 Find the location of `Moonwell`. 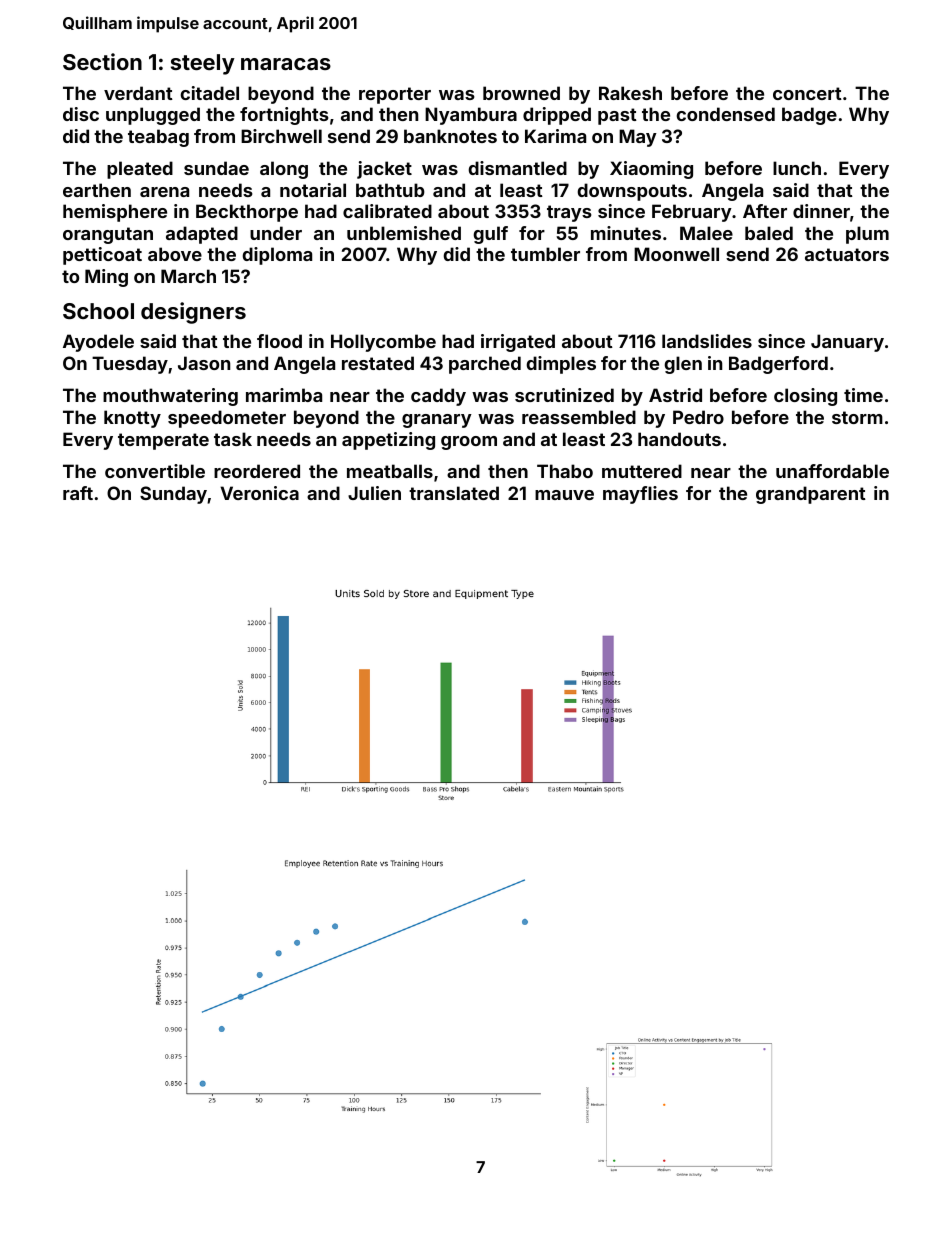

Moonwell is located at coordinates (676, 254).
